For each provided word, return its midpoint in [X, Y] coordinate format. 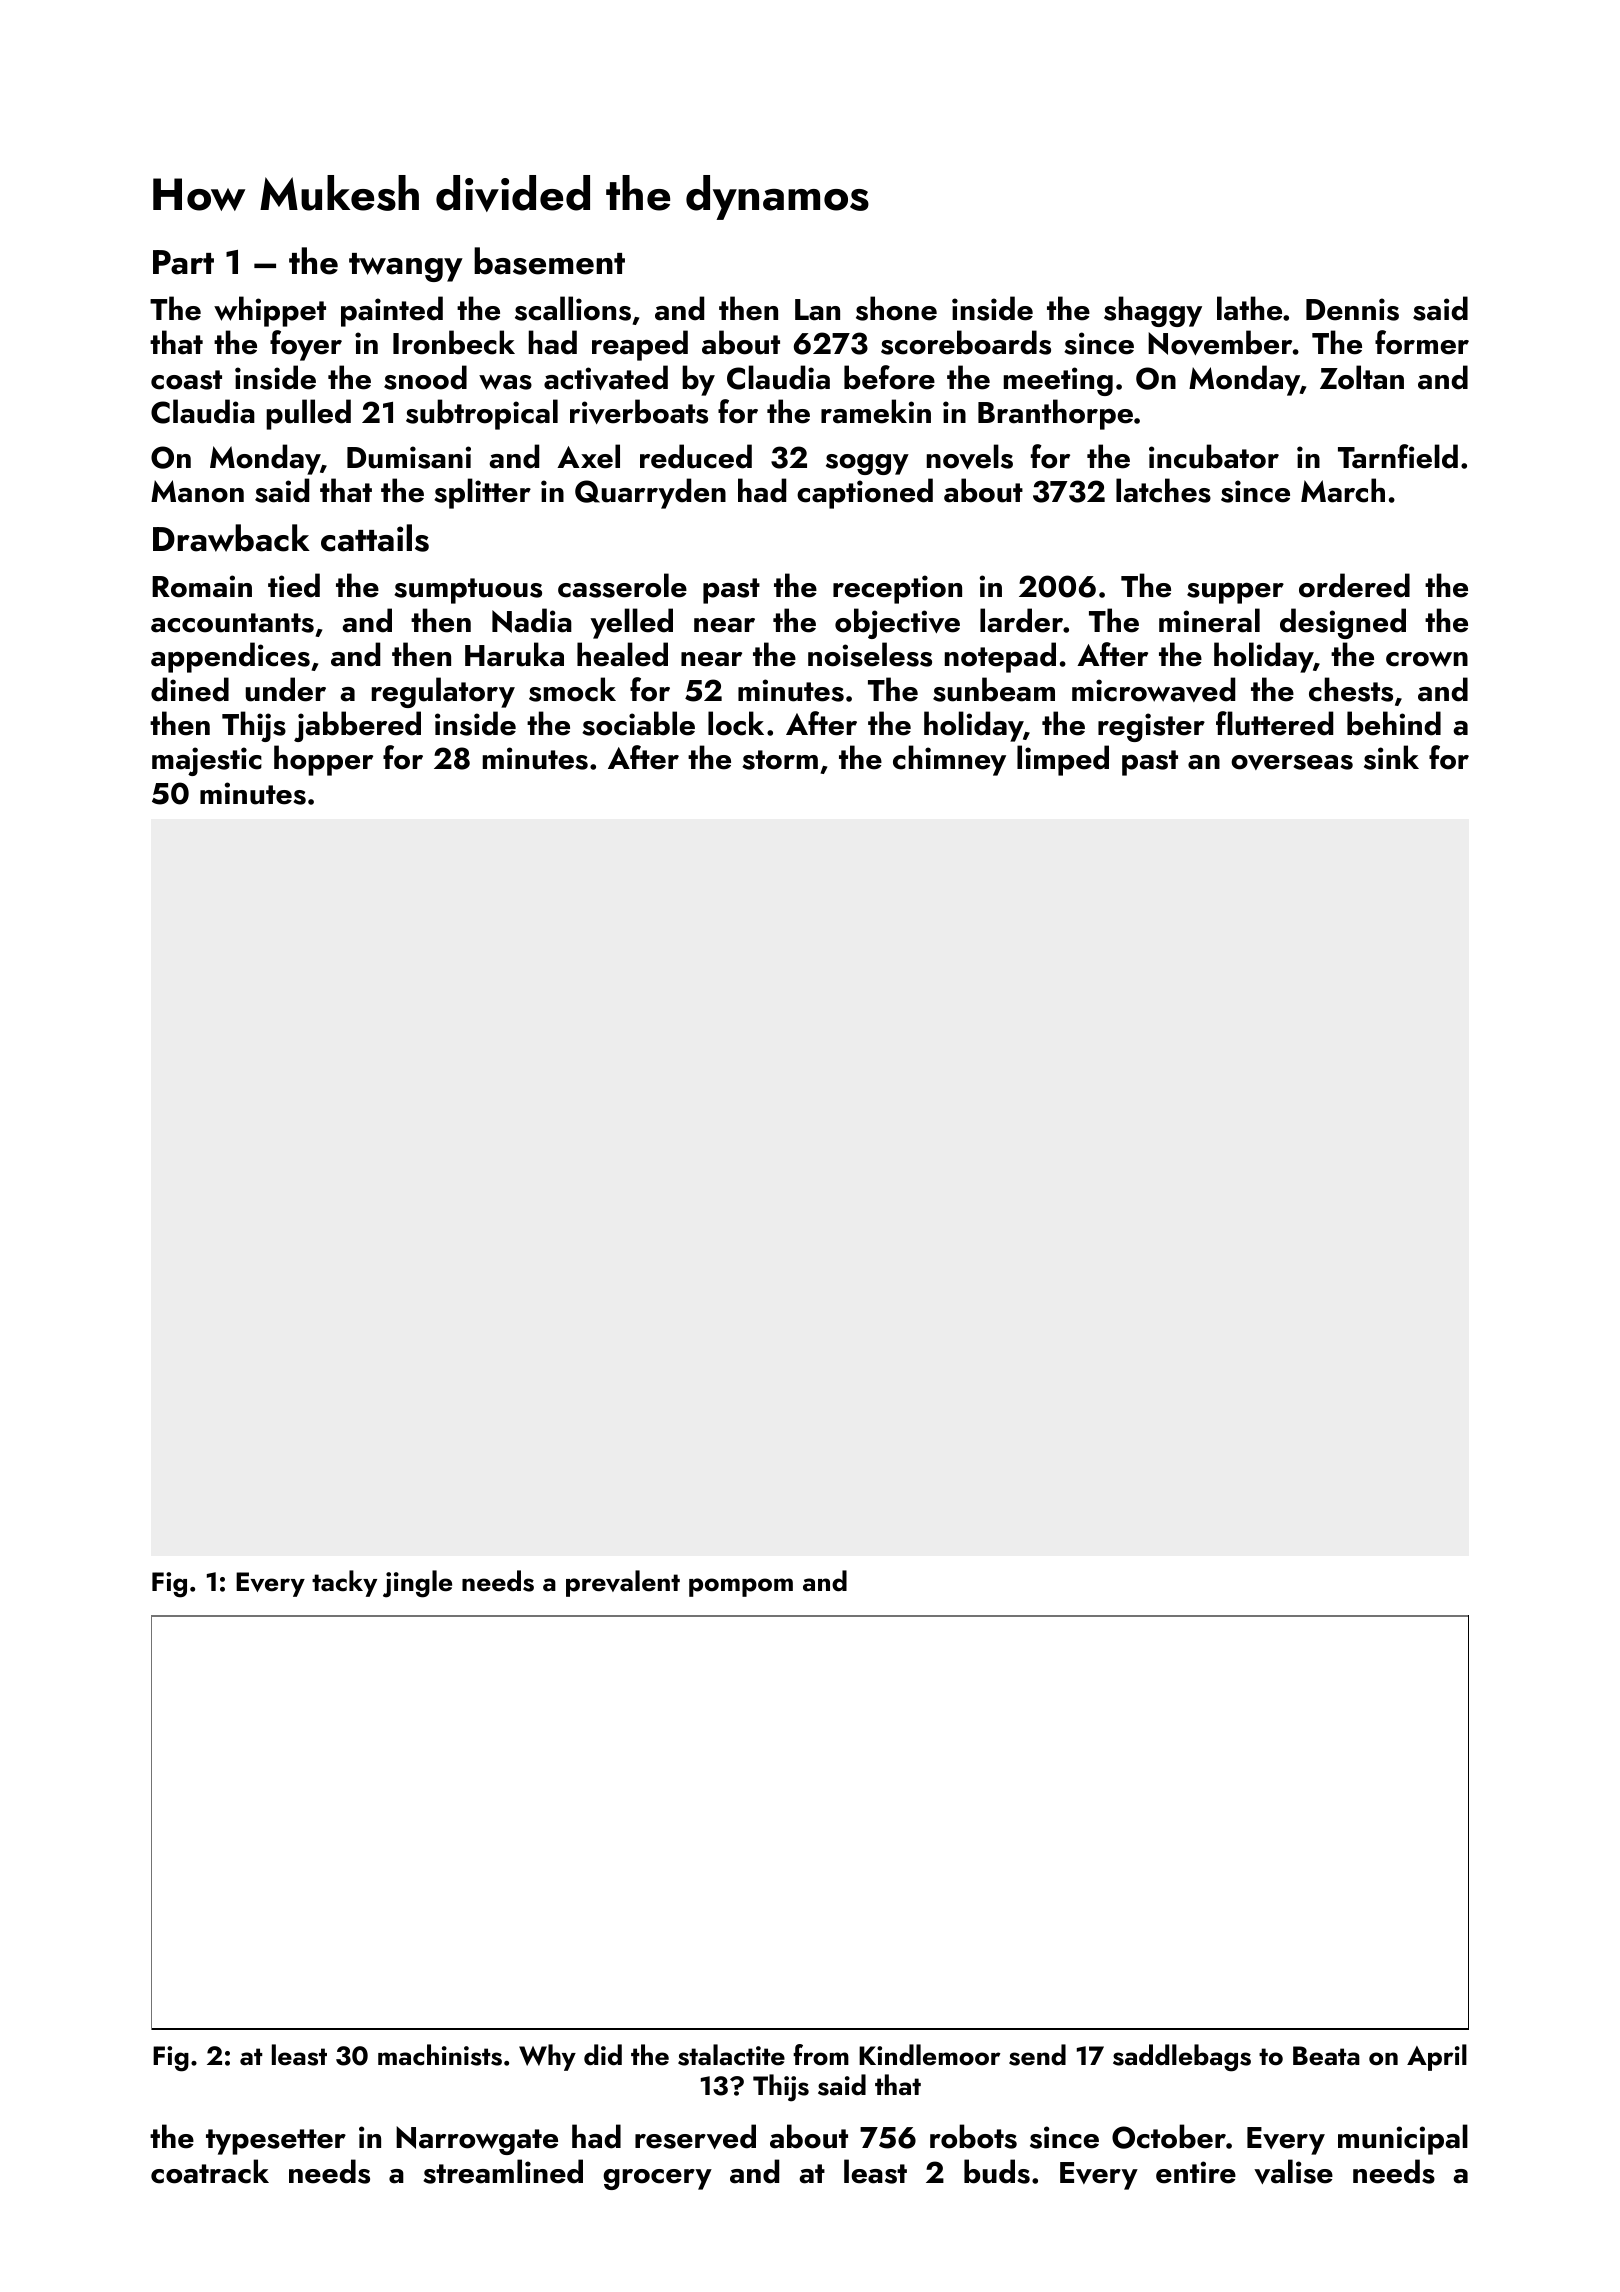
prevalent [623, 1583]
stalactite [731, 2055]
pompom [741, 1587]
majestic [207, 761]
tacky [344, 1583]
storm [780, 760]
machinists [440, 2055]
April [1437, 2057]
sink [1391, 757]
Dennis [1352, 309]
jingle [417, 1584]
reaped [640, 345]
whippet [270, 311]
